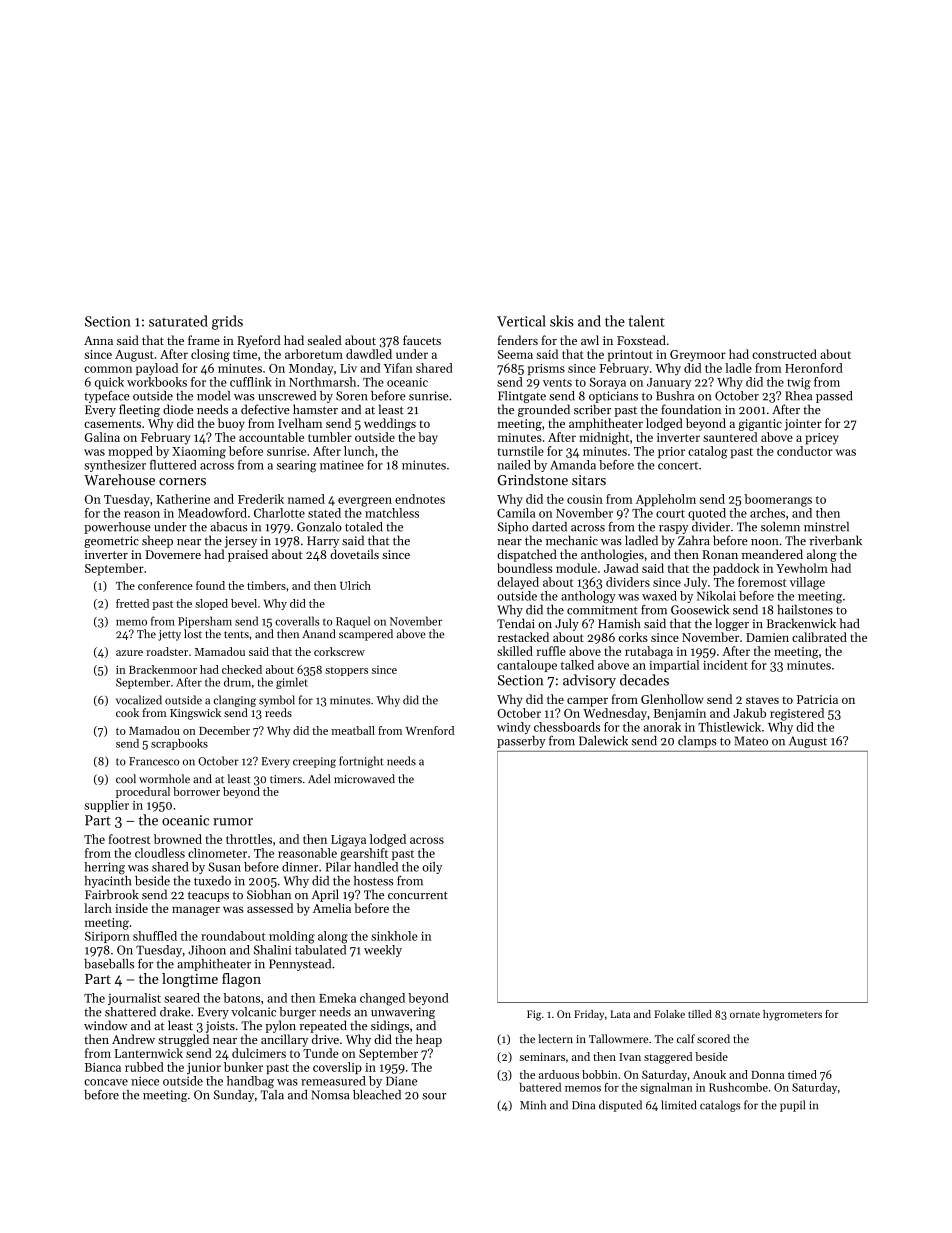  What do you see at coordinates (182, 998) in the document?
I see `seared` at bounding box center [182, 998].
